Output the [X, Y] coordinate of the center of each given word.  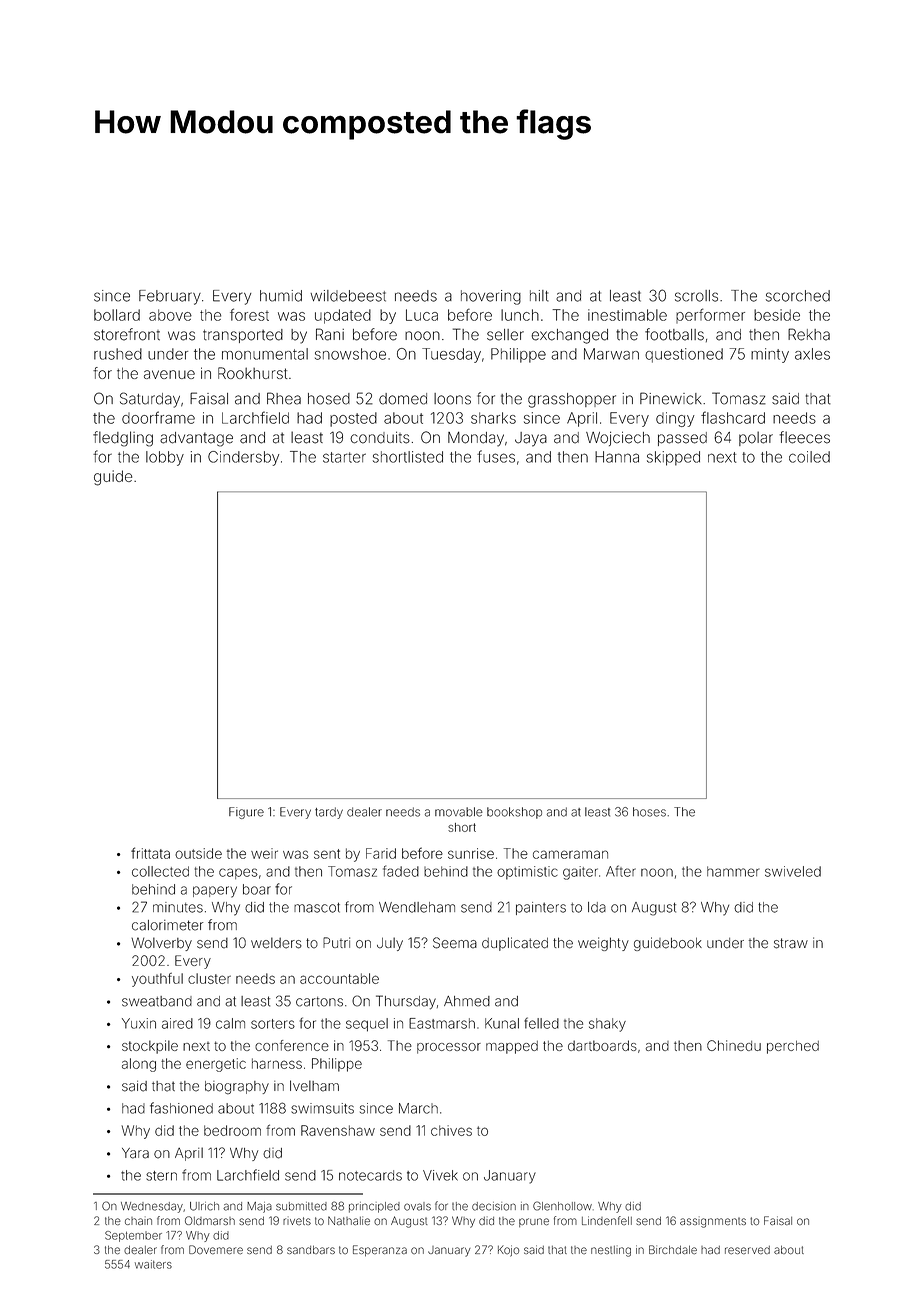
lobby [165, 458]
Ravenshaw [338, 1130]
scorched [798, 296]
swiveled [793, 871]
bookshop [514, 813]
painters [541, 908]
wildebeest [348, 296]
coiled [809, 457]
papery [215, 892]
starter [344, 457]
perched [793, 1047]
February [170, 297]
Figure [246, 813]
